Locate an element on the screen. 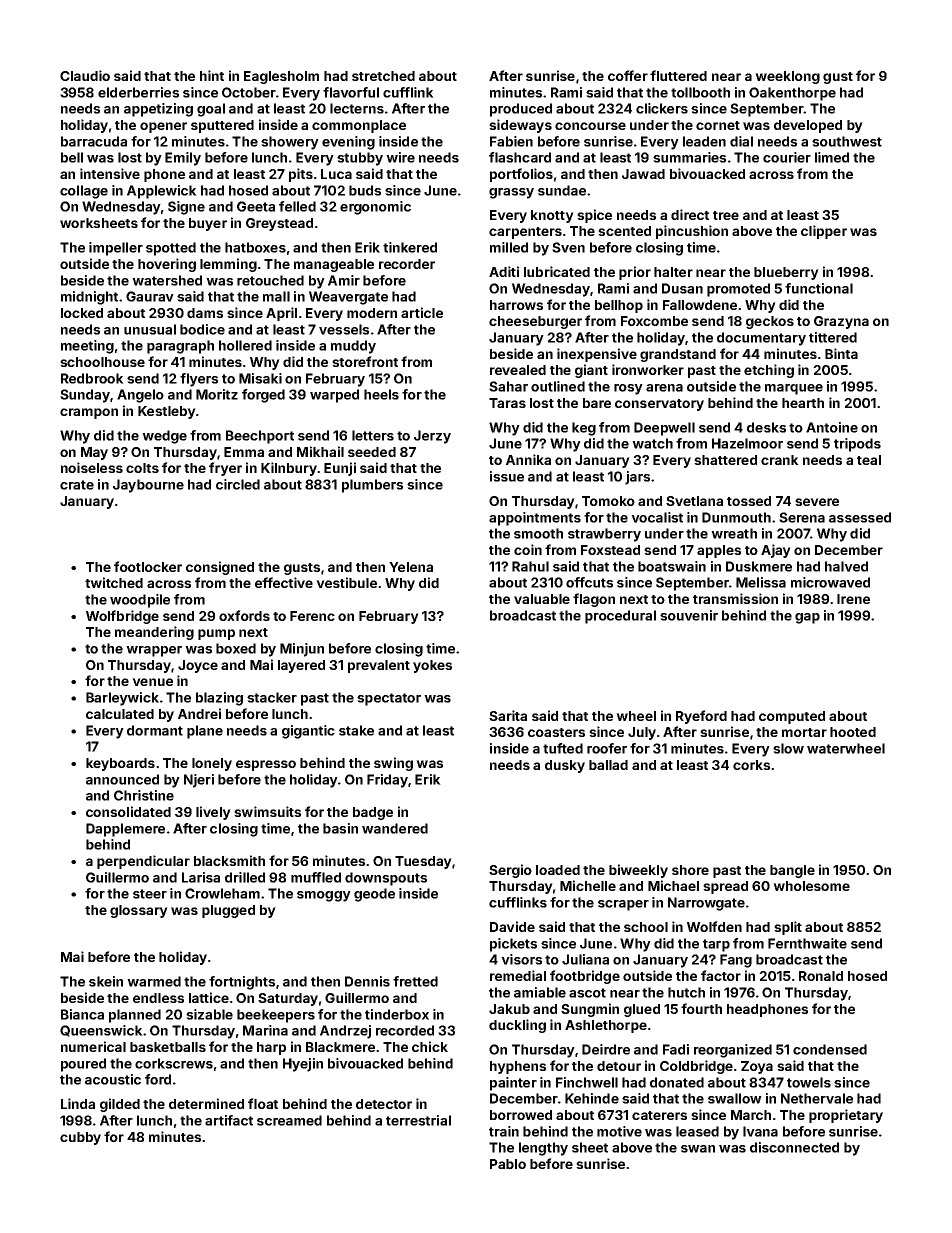 The width and height of the screenshot is (952, 1233). stretched is located at coordinates (383, 76).
